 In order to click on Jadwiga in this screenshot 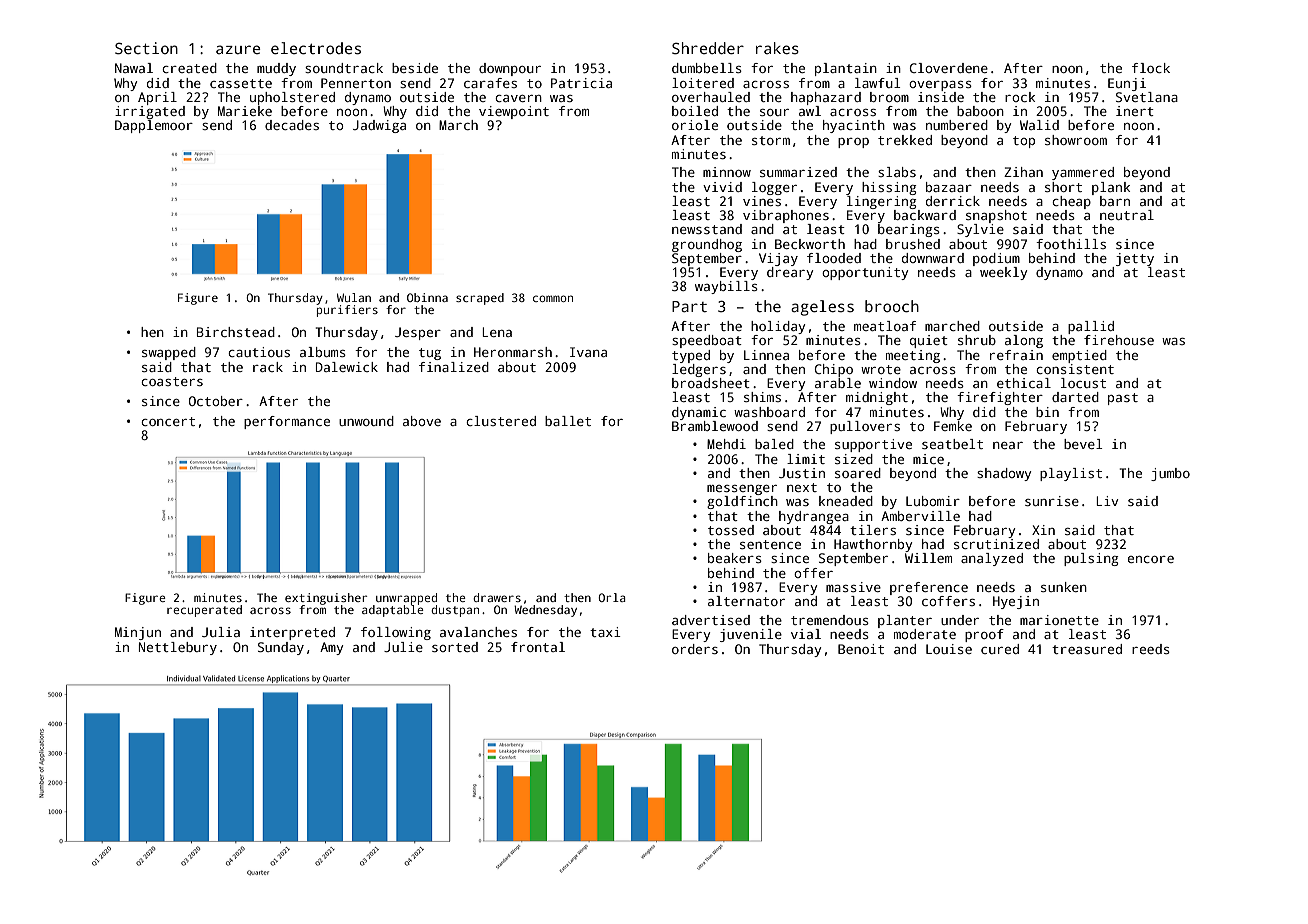, I will do `click(379, 126)`.
